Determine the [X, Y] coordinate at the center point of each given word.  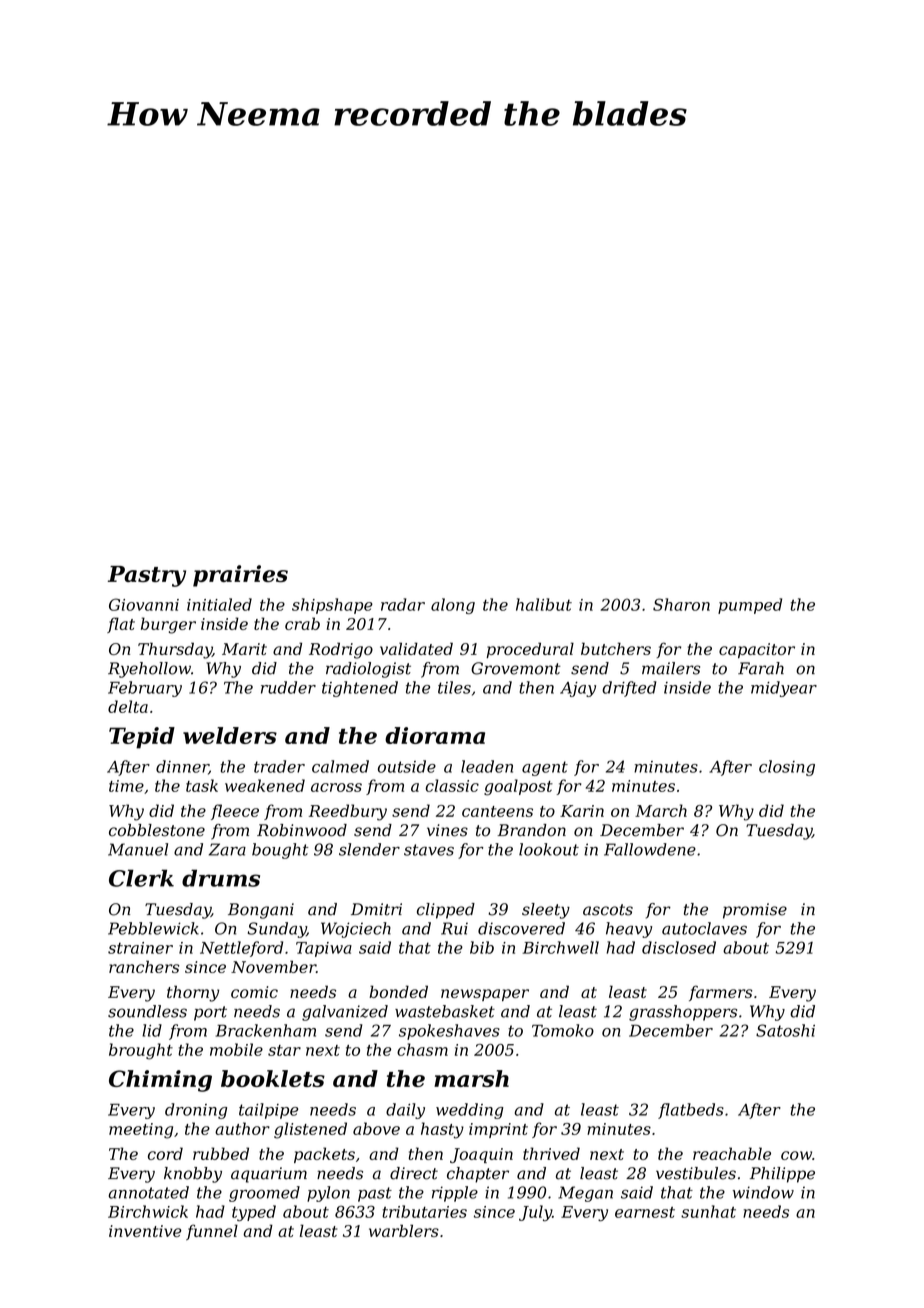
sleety [546, 911]
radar [403, 604]
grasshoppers [683, 1013]
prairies [240, 576]
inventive [145, 1231]
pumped [750, 606]
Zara [227, 849]
